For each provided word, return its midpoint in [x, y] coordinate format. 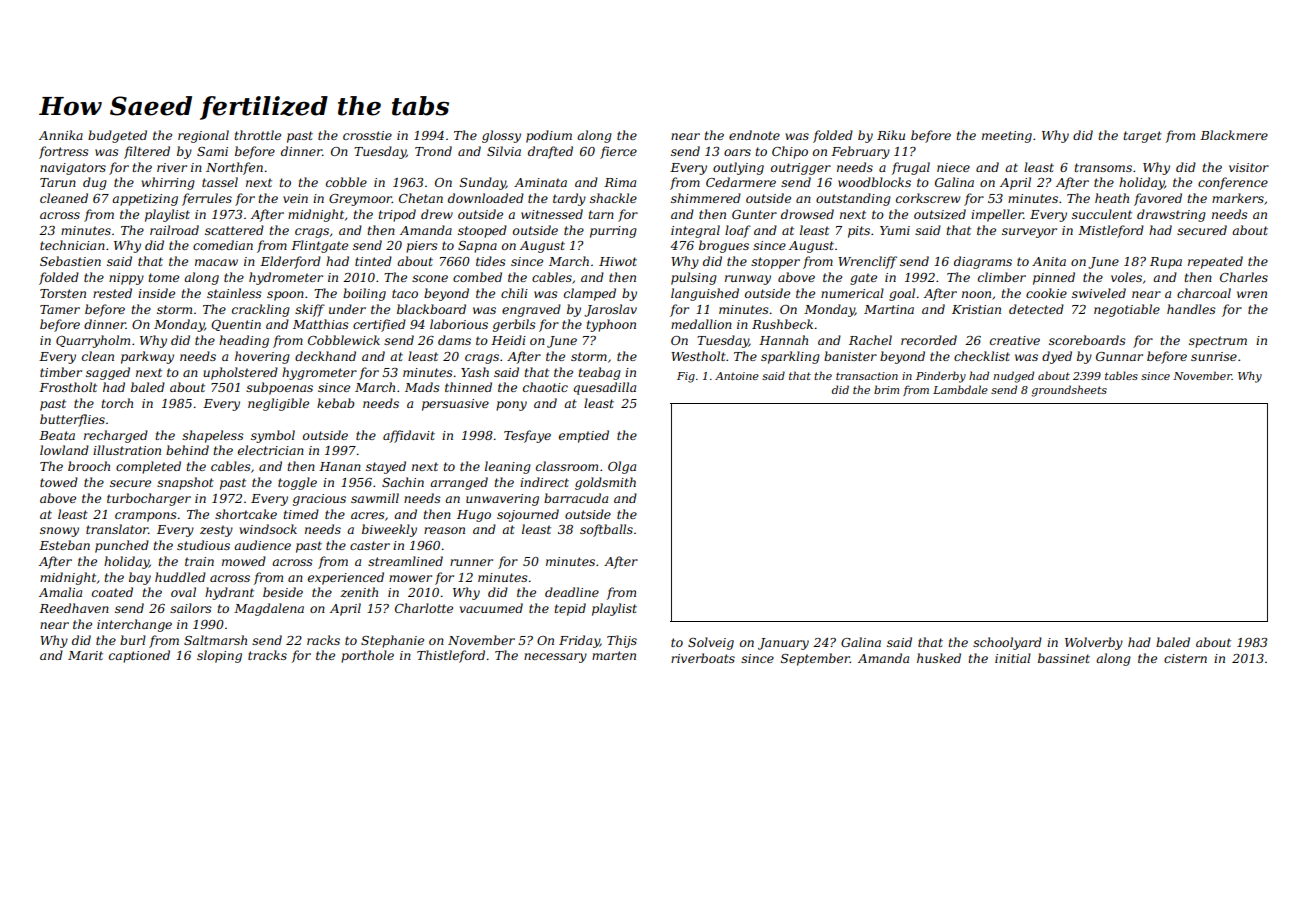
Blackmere [1234, 135]
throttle [258, 135]
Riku [891, 135]
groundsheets [1069, 391]
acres [368, 515]
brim [886, 389]
